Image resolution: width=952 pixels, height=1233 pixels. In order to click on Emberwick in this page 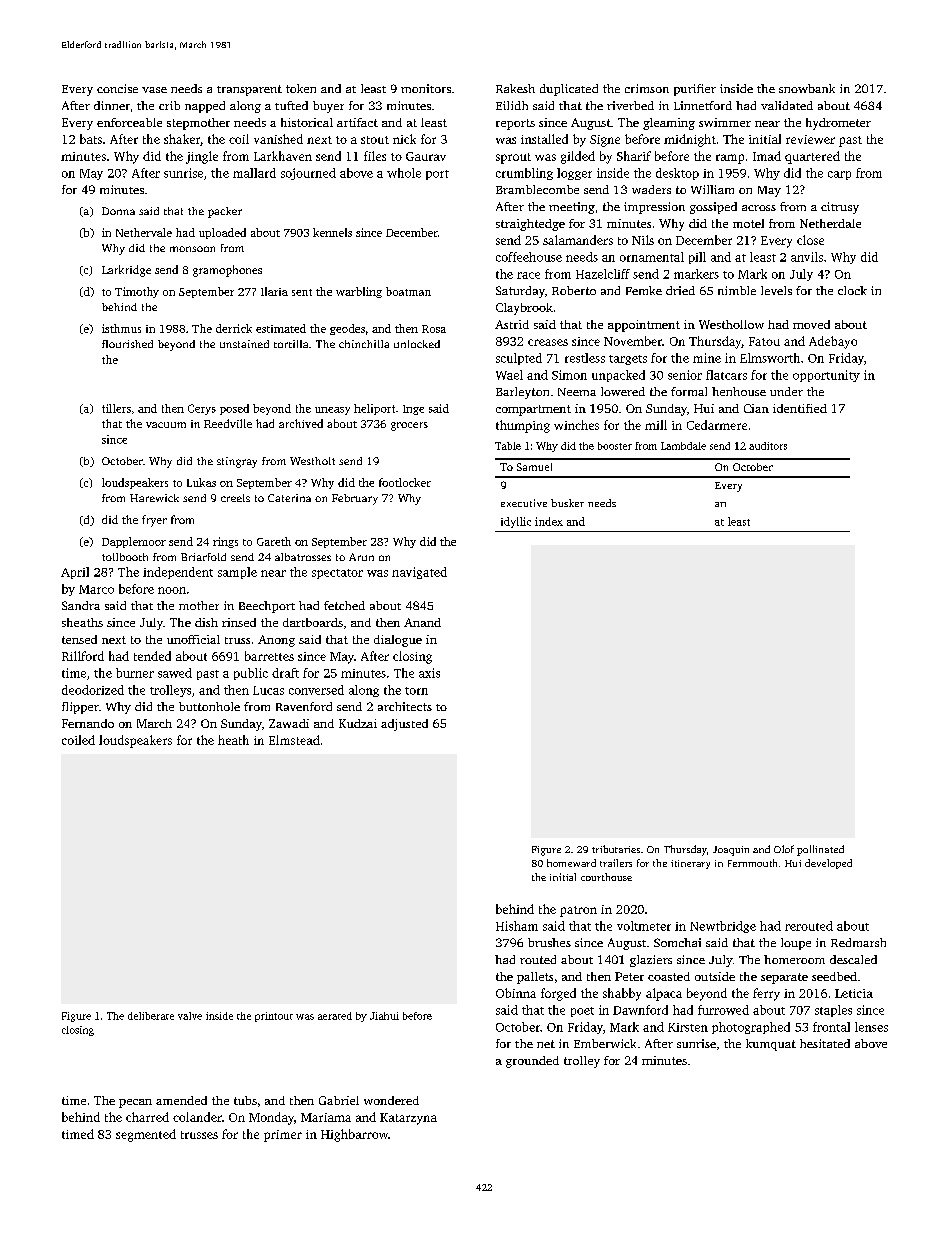, I will do `click(605, 1043)`.
